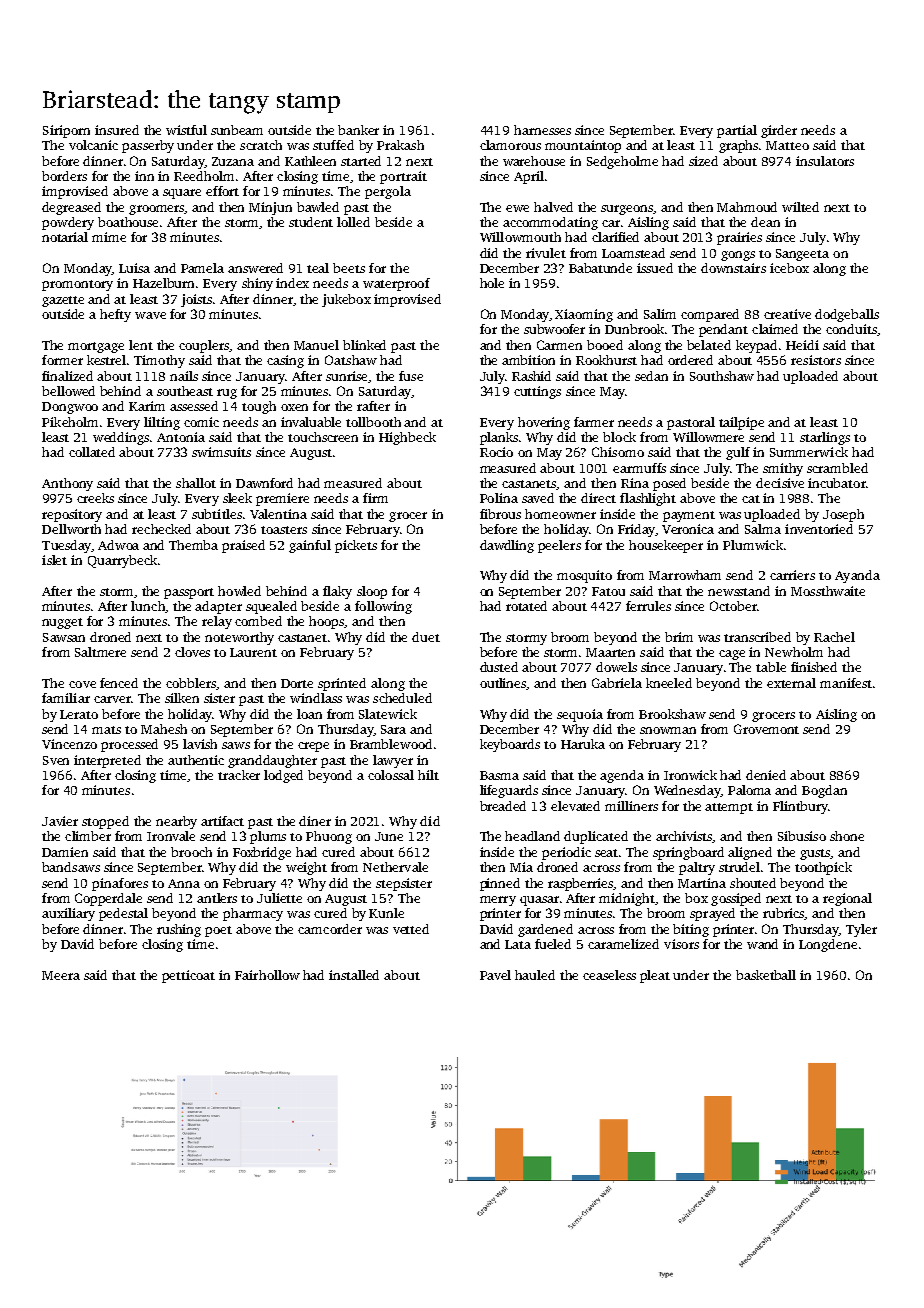 Image resolution: width=924 pixels, height=1308 pixels. Describe the element at coordinates (503, 684) in the screenshot. I see `outlines` at that location.
